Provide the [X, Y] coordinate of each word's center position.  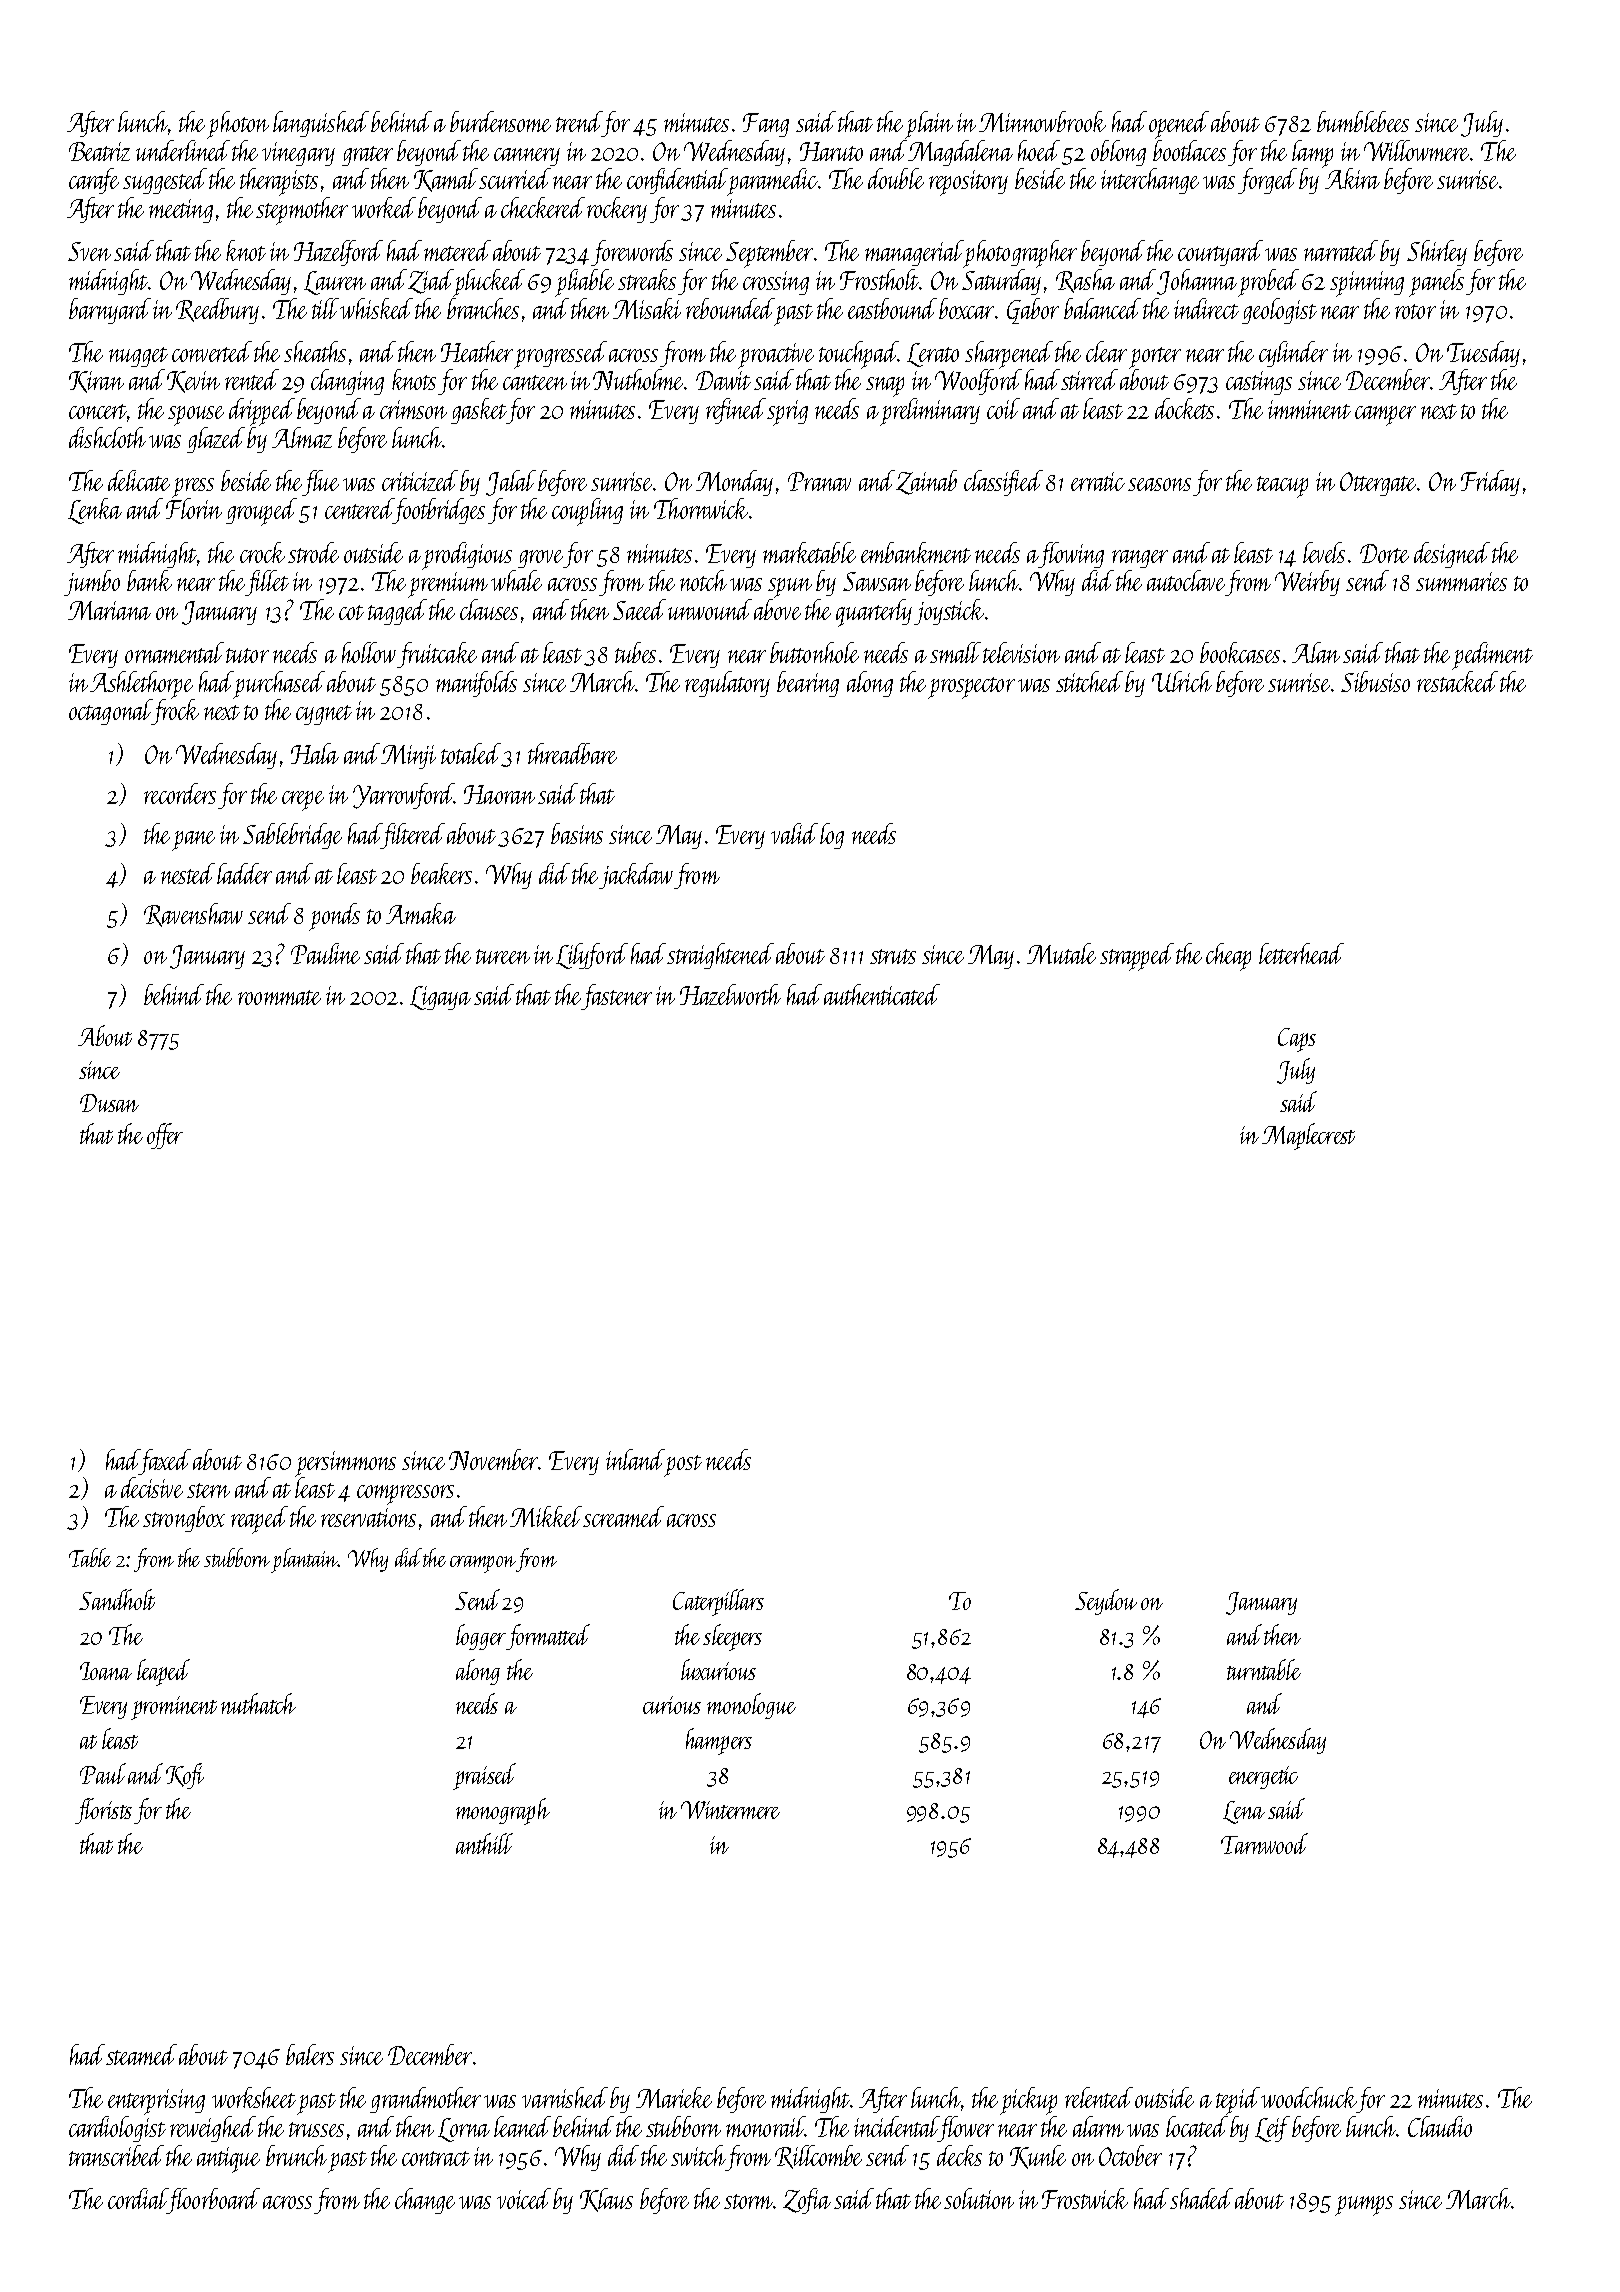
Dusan [109, 1103]
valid [794, 833]
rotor [1415, 311]
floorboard [214, 2201]
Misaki [647, 308]
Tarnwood [1264, 1843]
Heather [477, 351]
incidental [896, 2126]
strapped [1137, 957]
